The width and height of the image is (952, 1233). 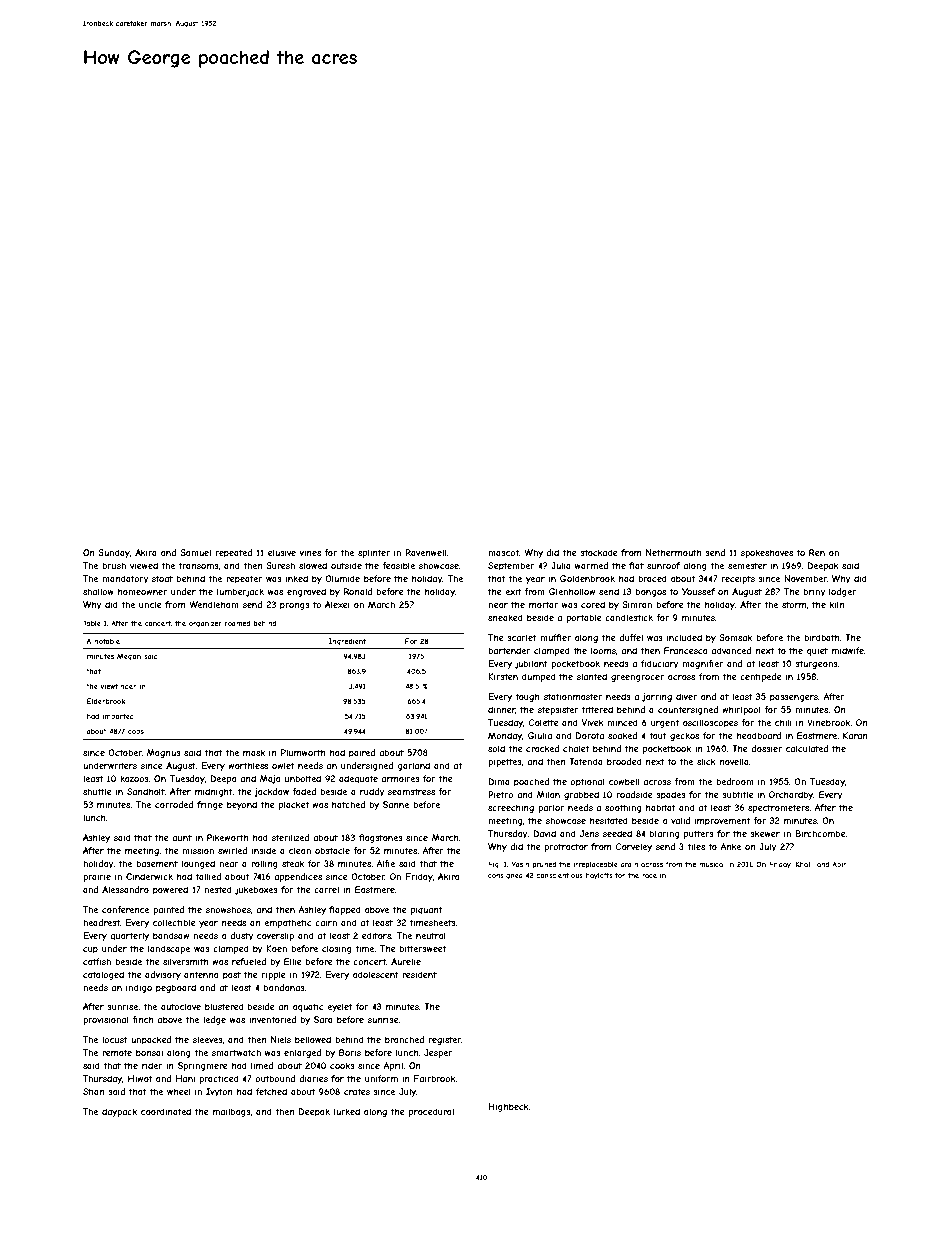 I want to click on skewer, so click(x=765, y=833).
